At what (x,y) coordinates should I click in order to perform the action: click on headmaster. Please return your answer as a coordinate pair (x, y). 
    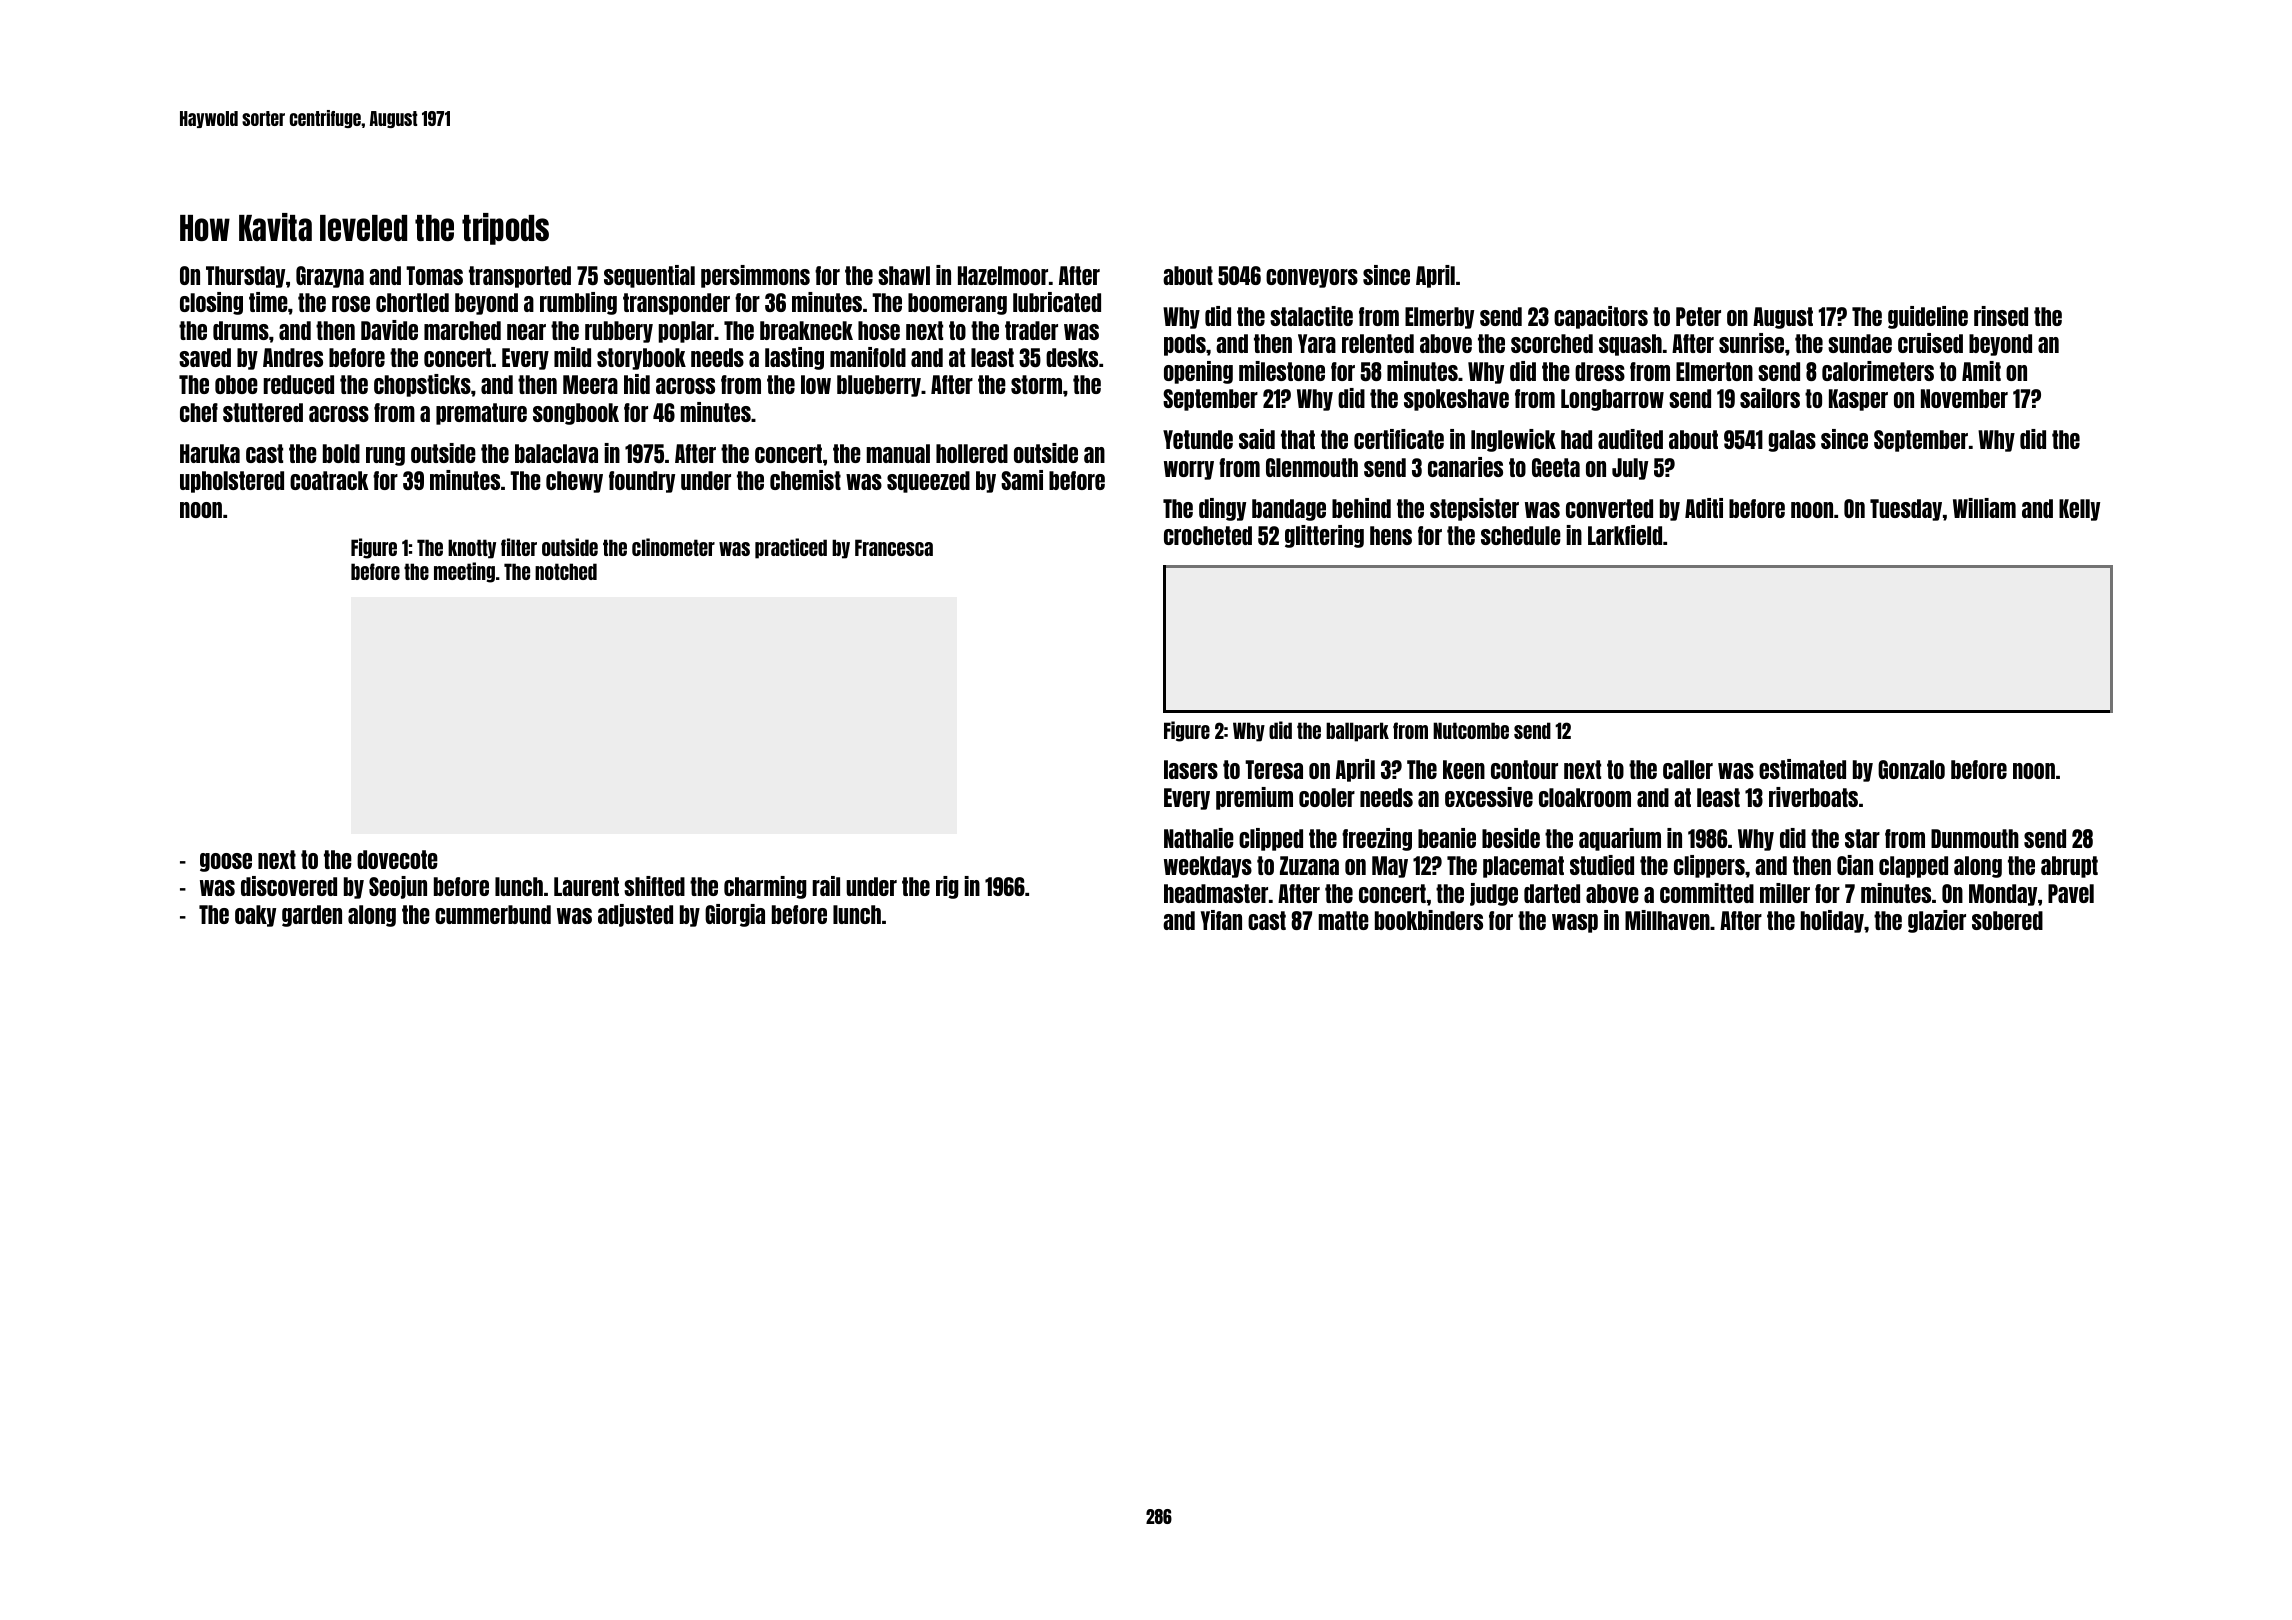
    Looking at the image, I should click on (1216, 893).
